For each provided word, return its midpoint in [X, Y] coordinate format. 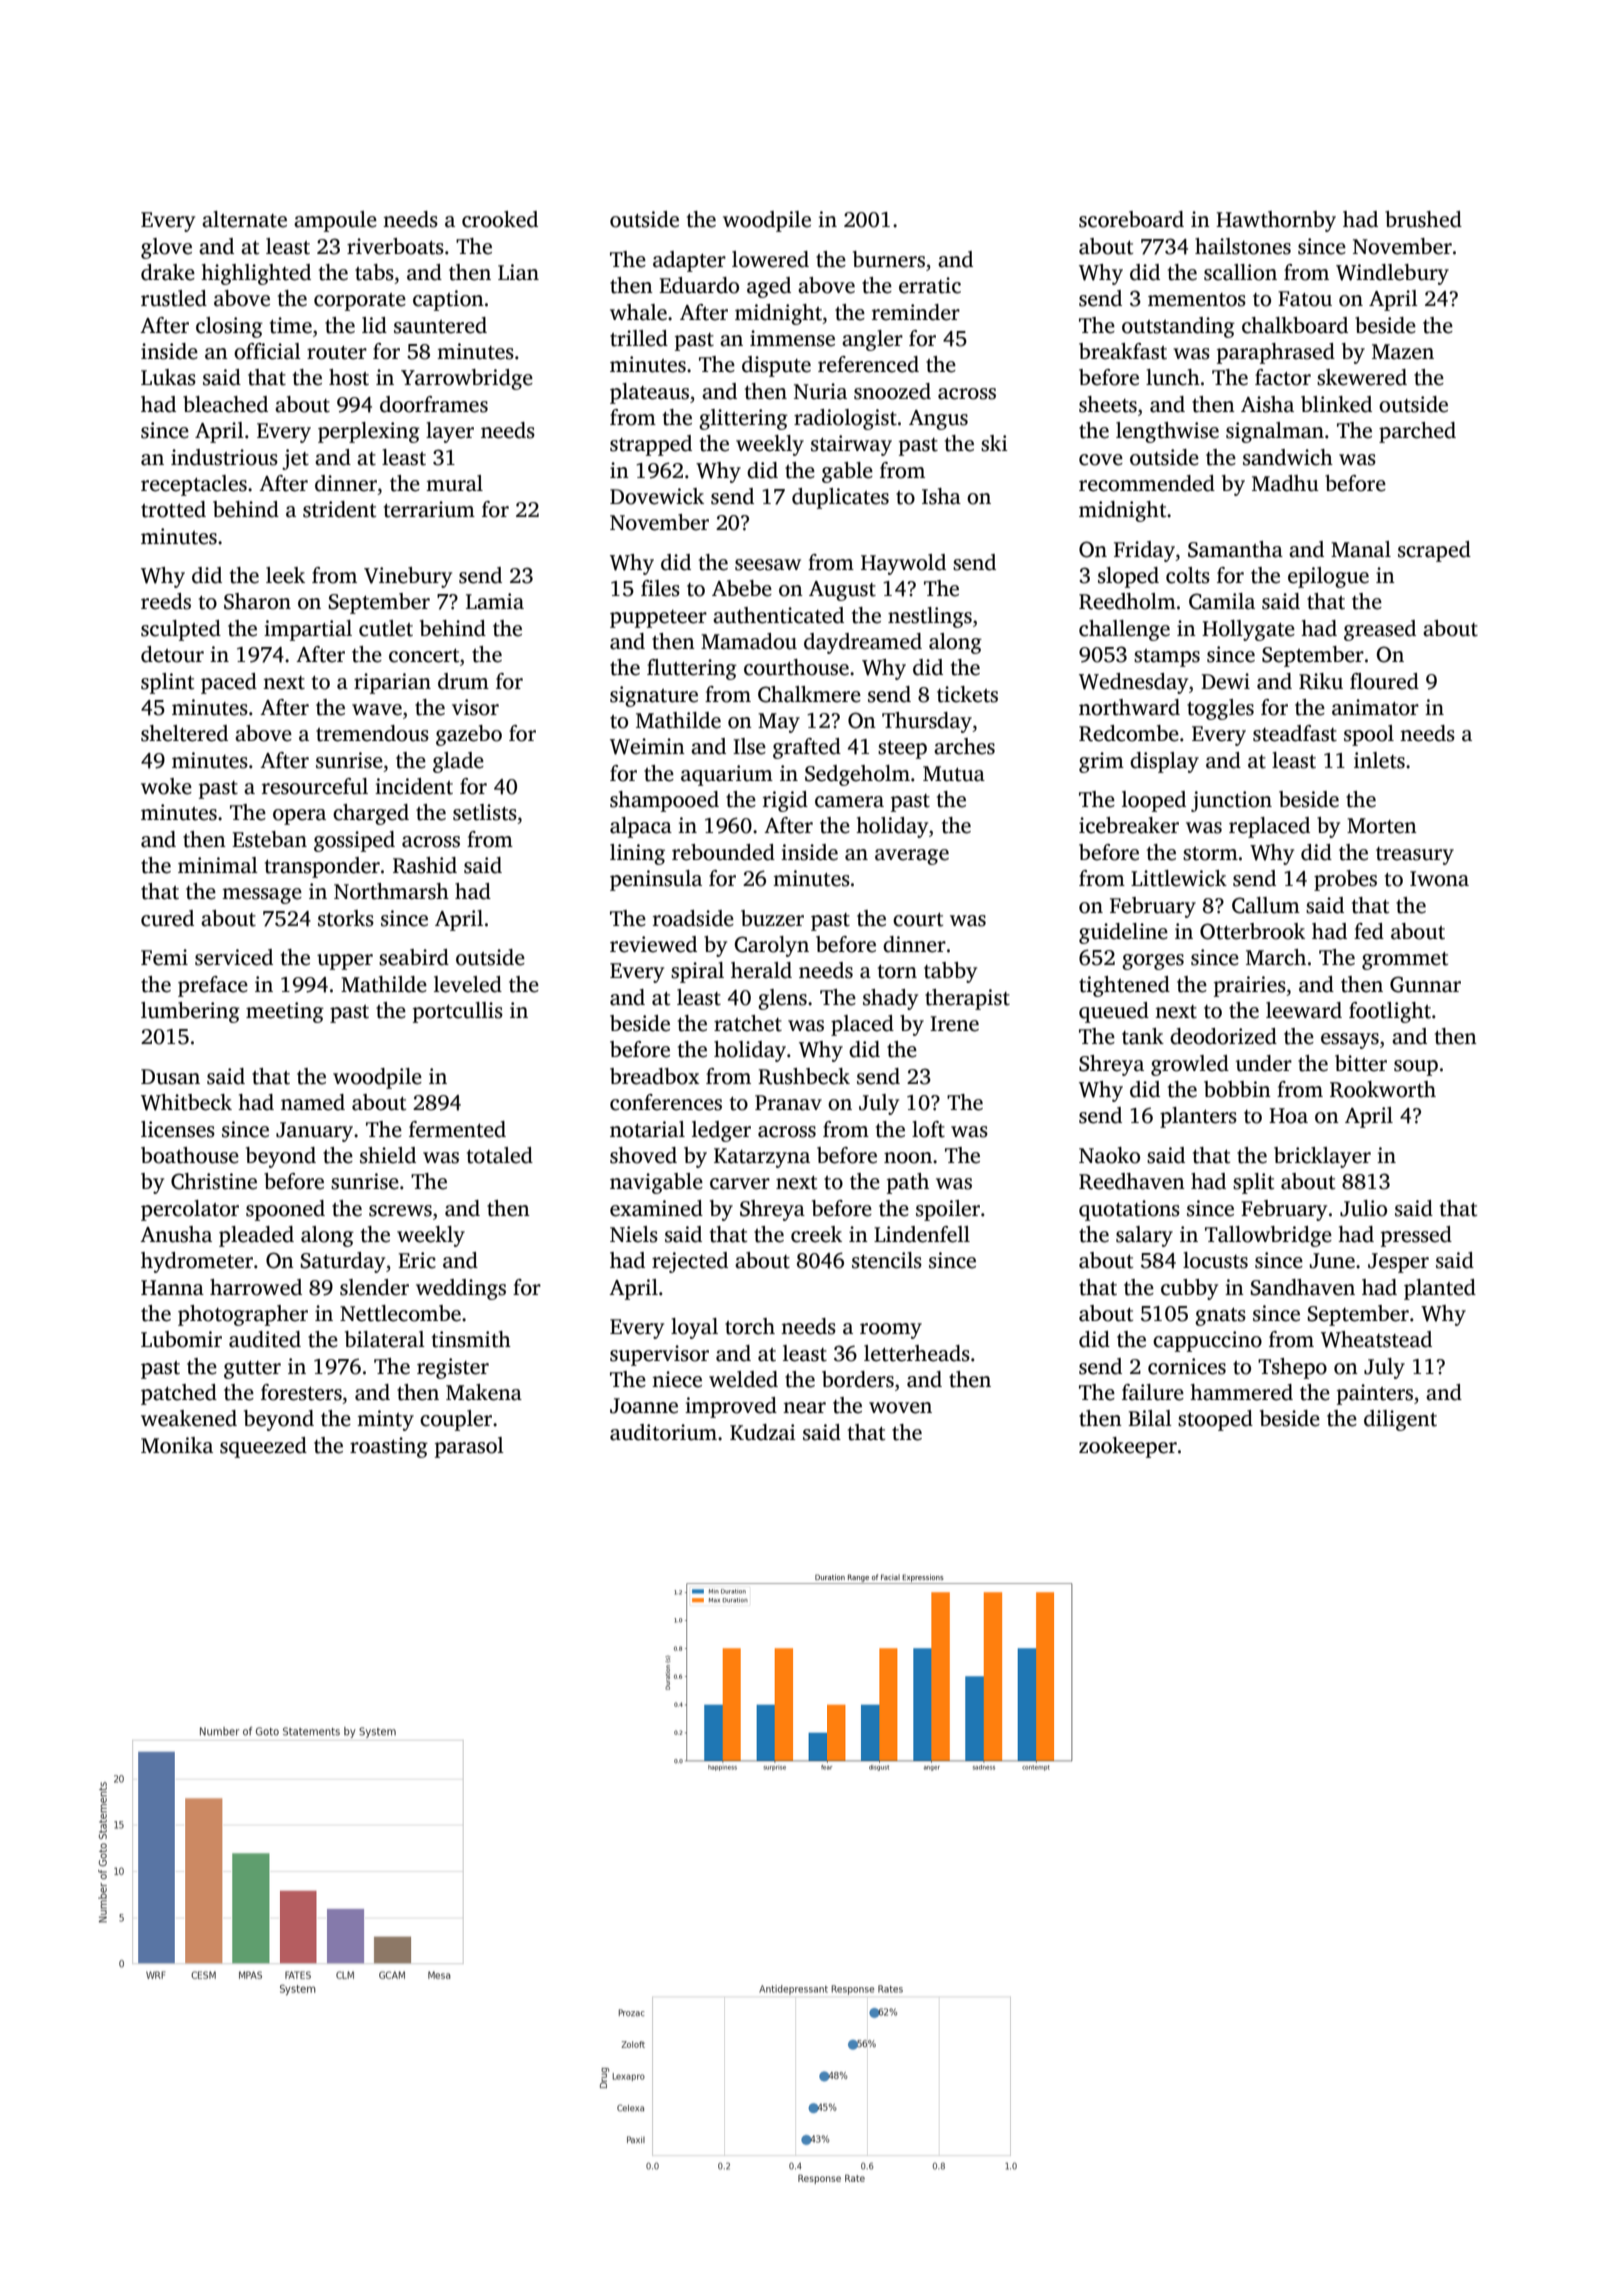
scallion [1240, 272]
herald [761, 970]
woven [900, 1408]
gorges [1153, 962]
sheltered [184, 733]
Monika [177, 1445]
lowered [770, 259]
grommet [1405, 961]
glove [166, 248]
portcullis [458, 1012]
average [912, 857]
